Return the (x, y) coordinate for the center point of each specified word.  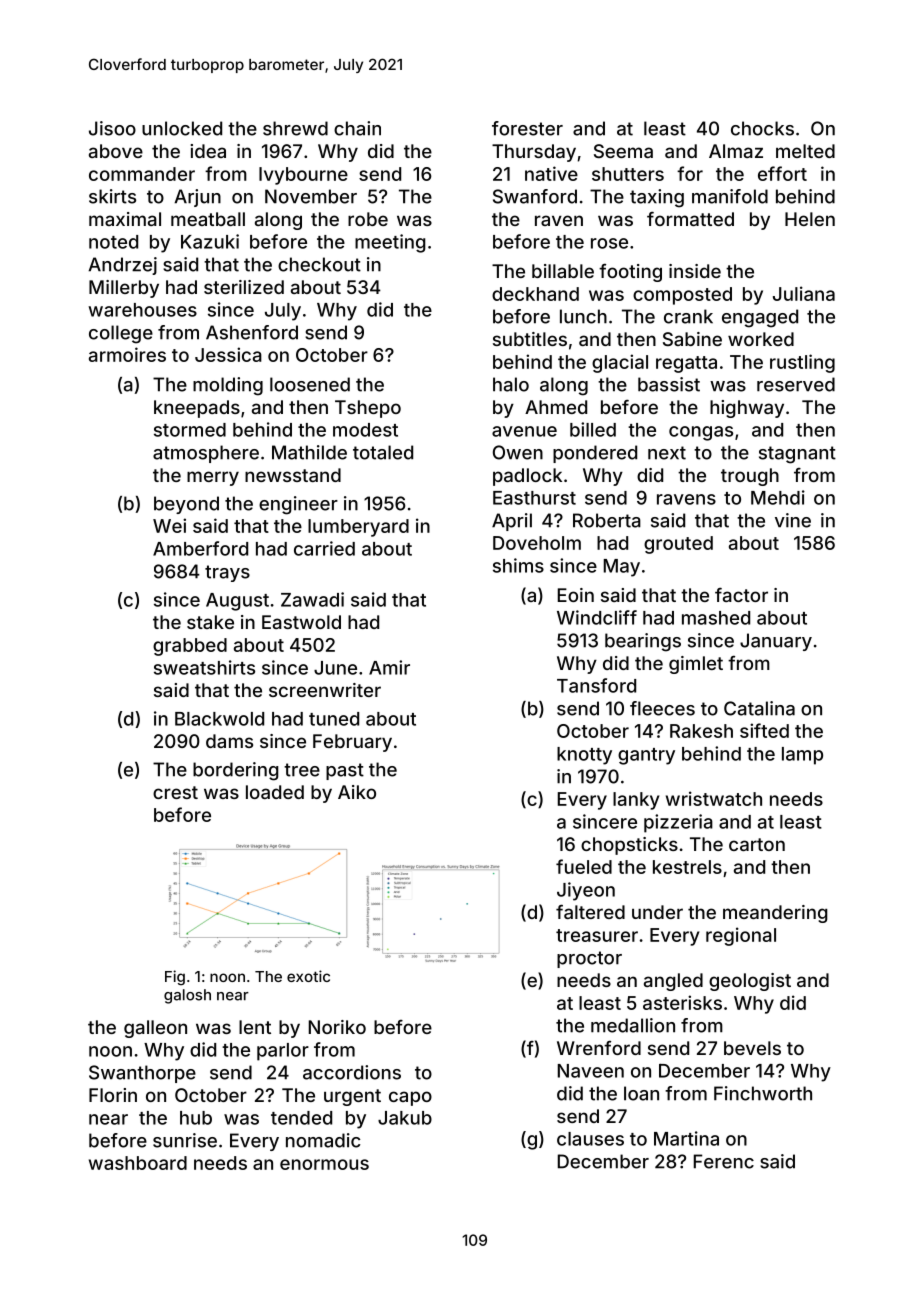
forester (527, 128)
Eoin (576, 595)
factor (741, 595)
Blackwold (219, 719)
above (116, 151)
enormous (324, 1164)
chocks (762, 128)
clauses (590, 1139)
